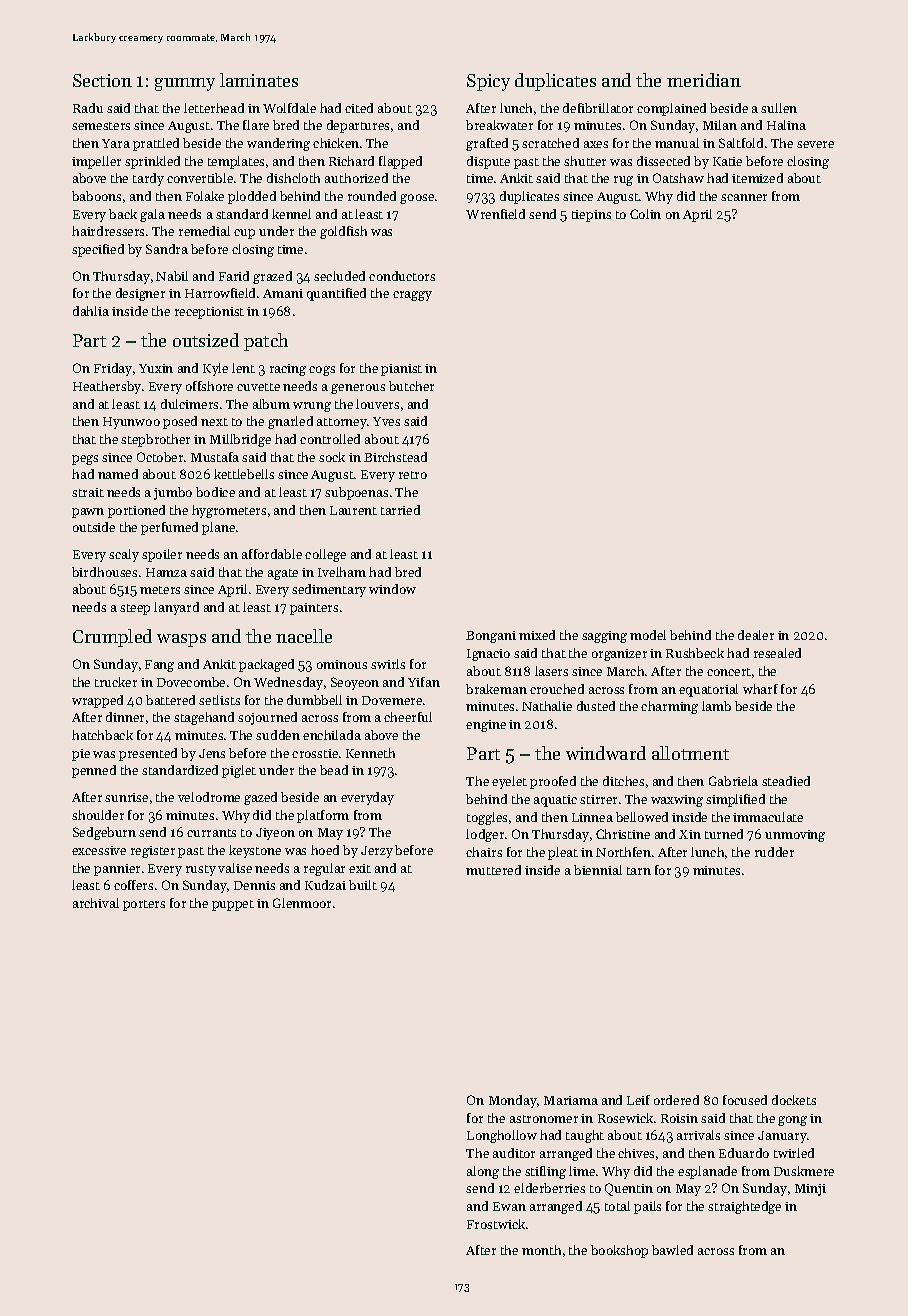  I want to click on laminates, so click(259, 80).
